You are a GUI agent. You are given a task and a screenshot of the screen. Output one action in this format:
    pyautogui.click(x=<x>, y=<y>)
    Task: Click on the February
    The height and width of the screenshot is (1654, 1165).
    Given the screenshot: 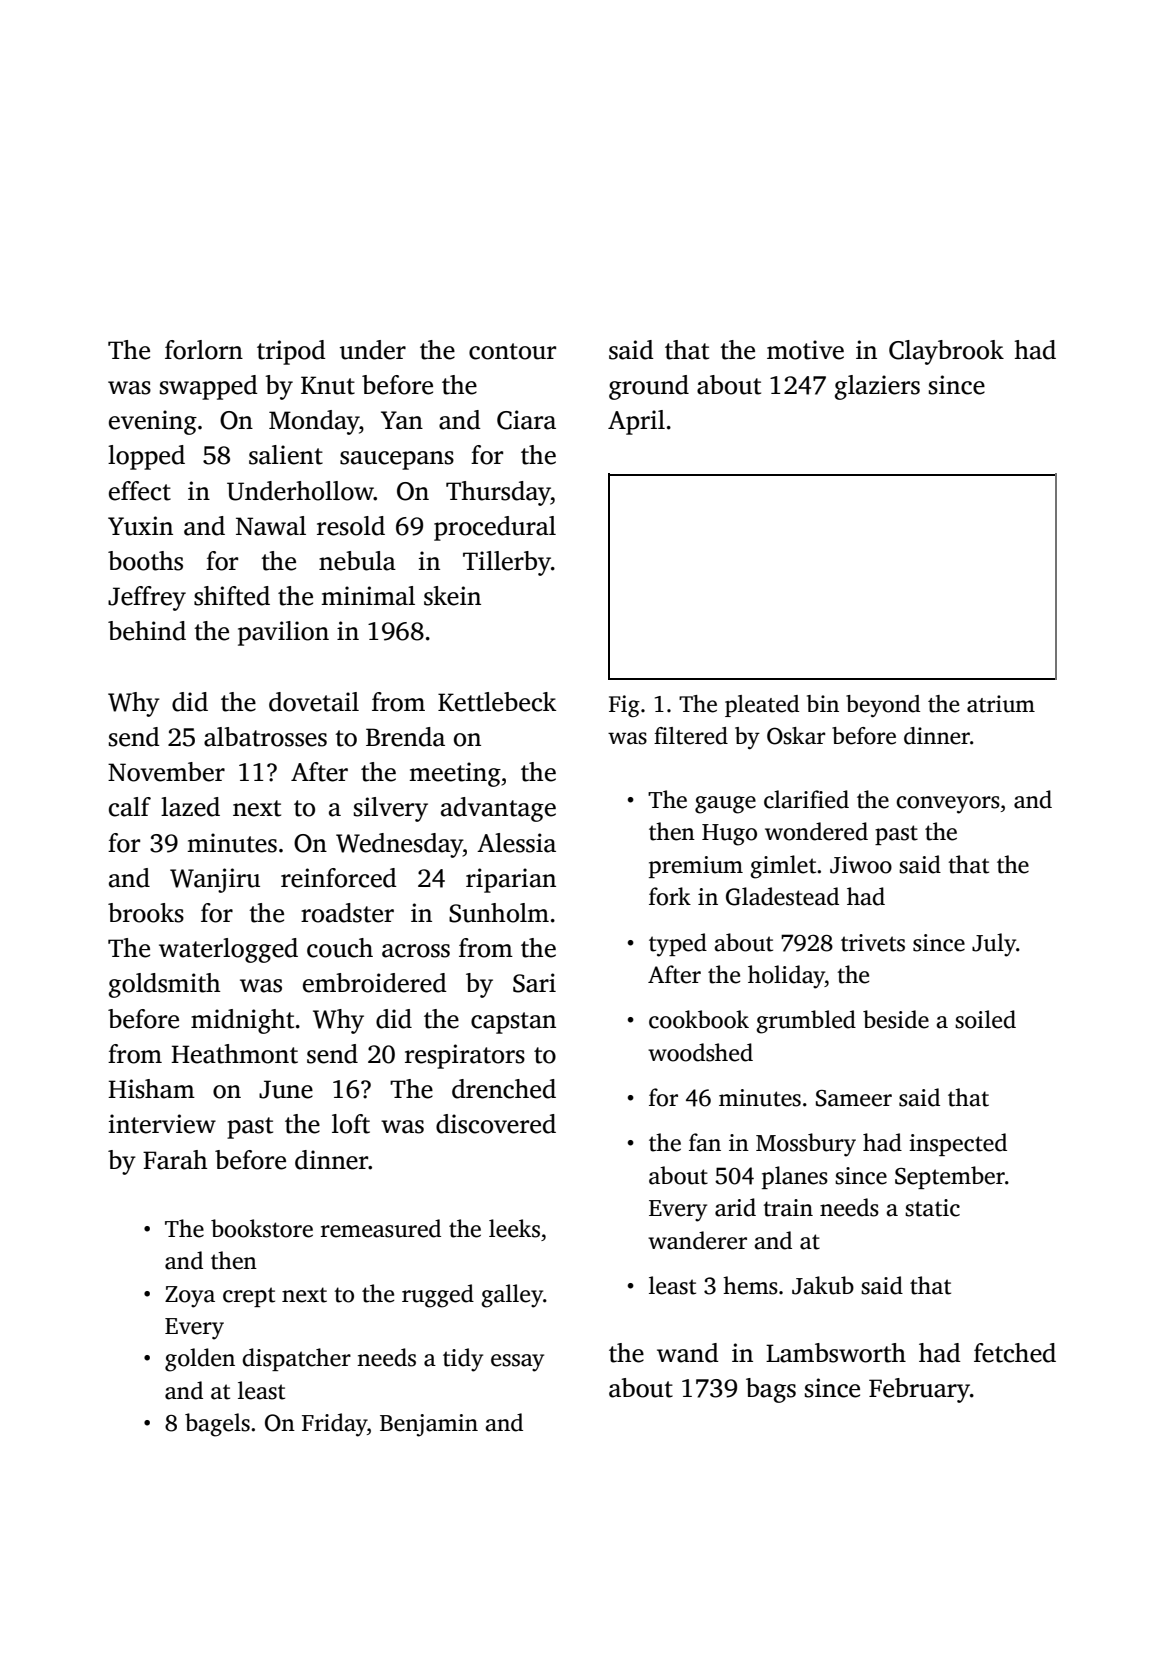 What is the action you would take?
    pyautogui.click(x=919, y=1390)
